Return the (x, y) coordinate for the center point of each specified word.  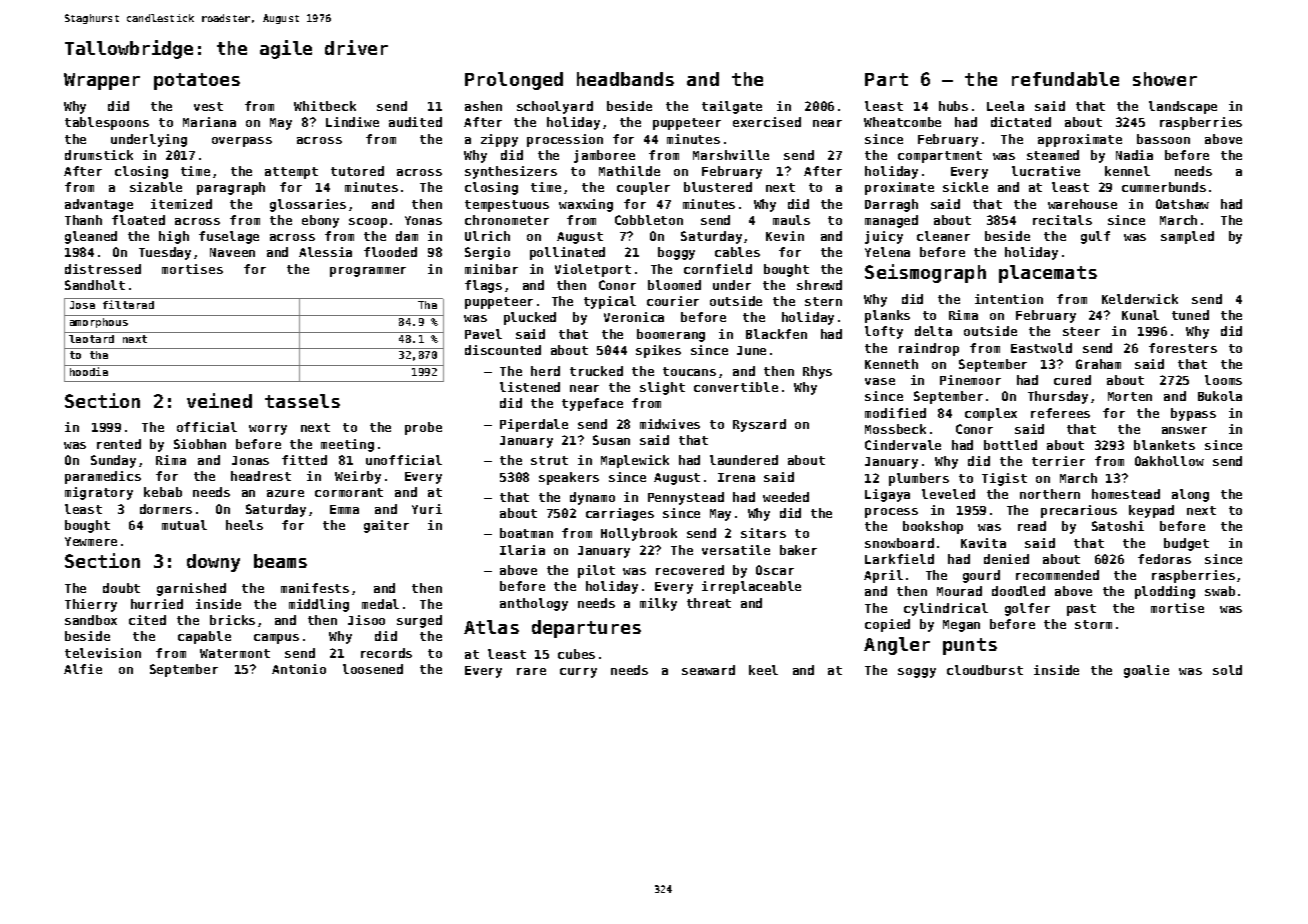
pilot (596, 571)
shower (1165, 79)
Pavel (483, 334)
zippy (499, 140)
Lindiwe (352, 122)
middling (319, 605)
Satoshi (1118, 526)
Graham (1098, 364)
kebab (163, 492)
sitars (763, 533)
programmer (368, 272)
